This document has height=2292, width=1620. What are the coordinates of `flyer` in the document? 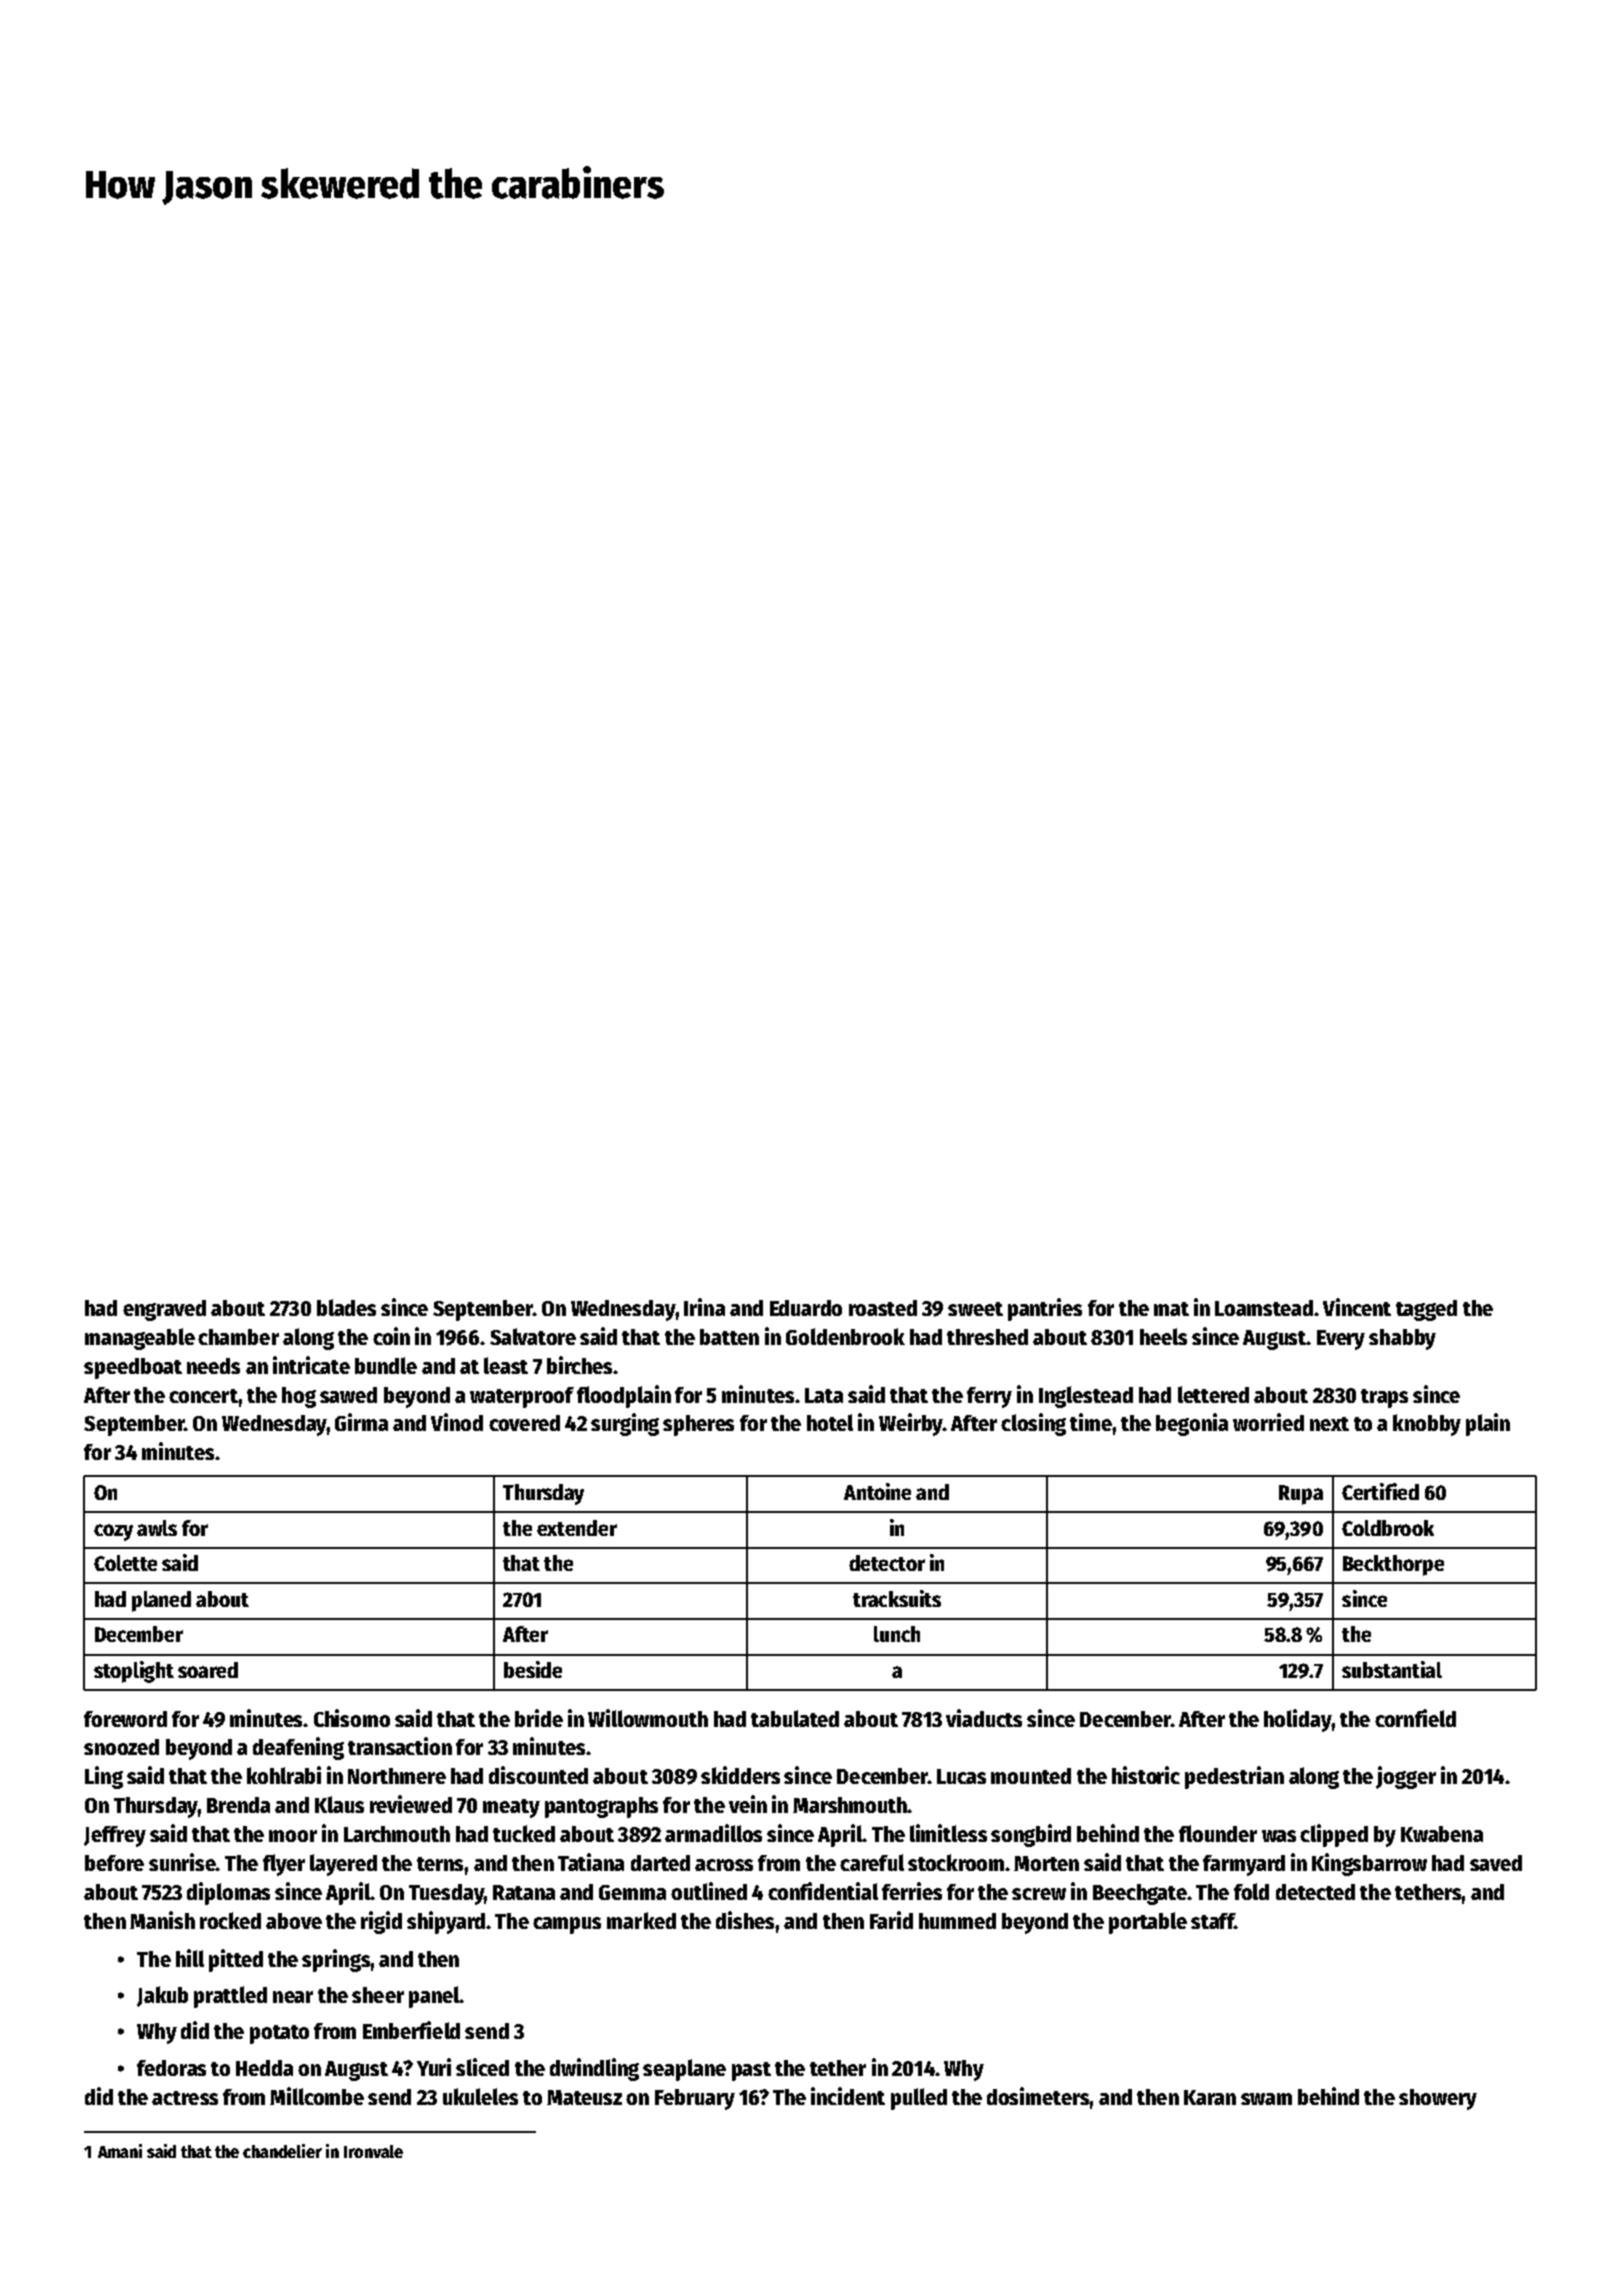 It's located at (284, 1865).
